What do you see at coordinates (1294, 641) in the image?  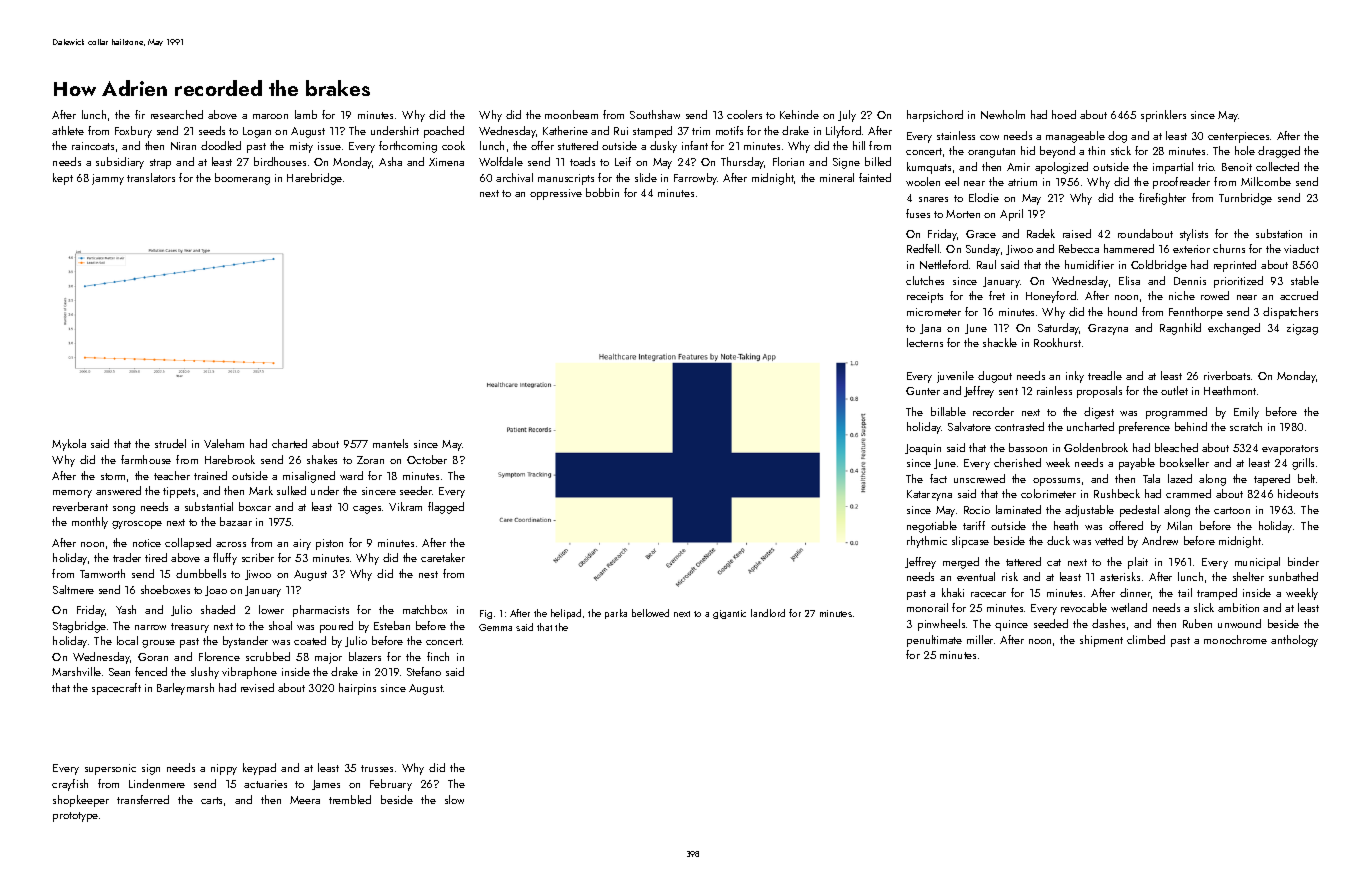 I see `anthology` at bounding box center [1294, 641].
